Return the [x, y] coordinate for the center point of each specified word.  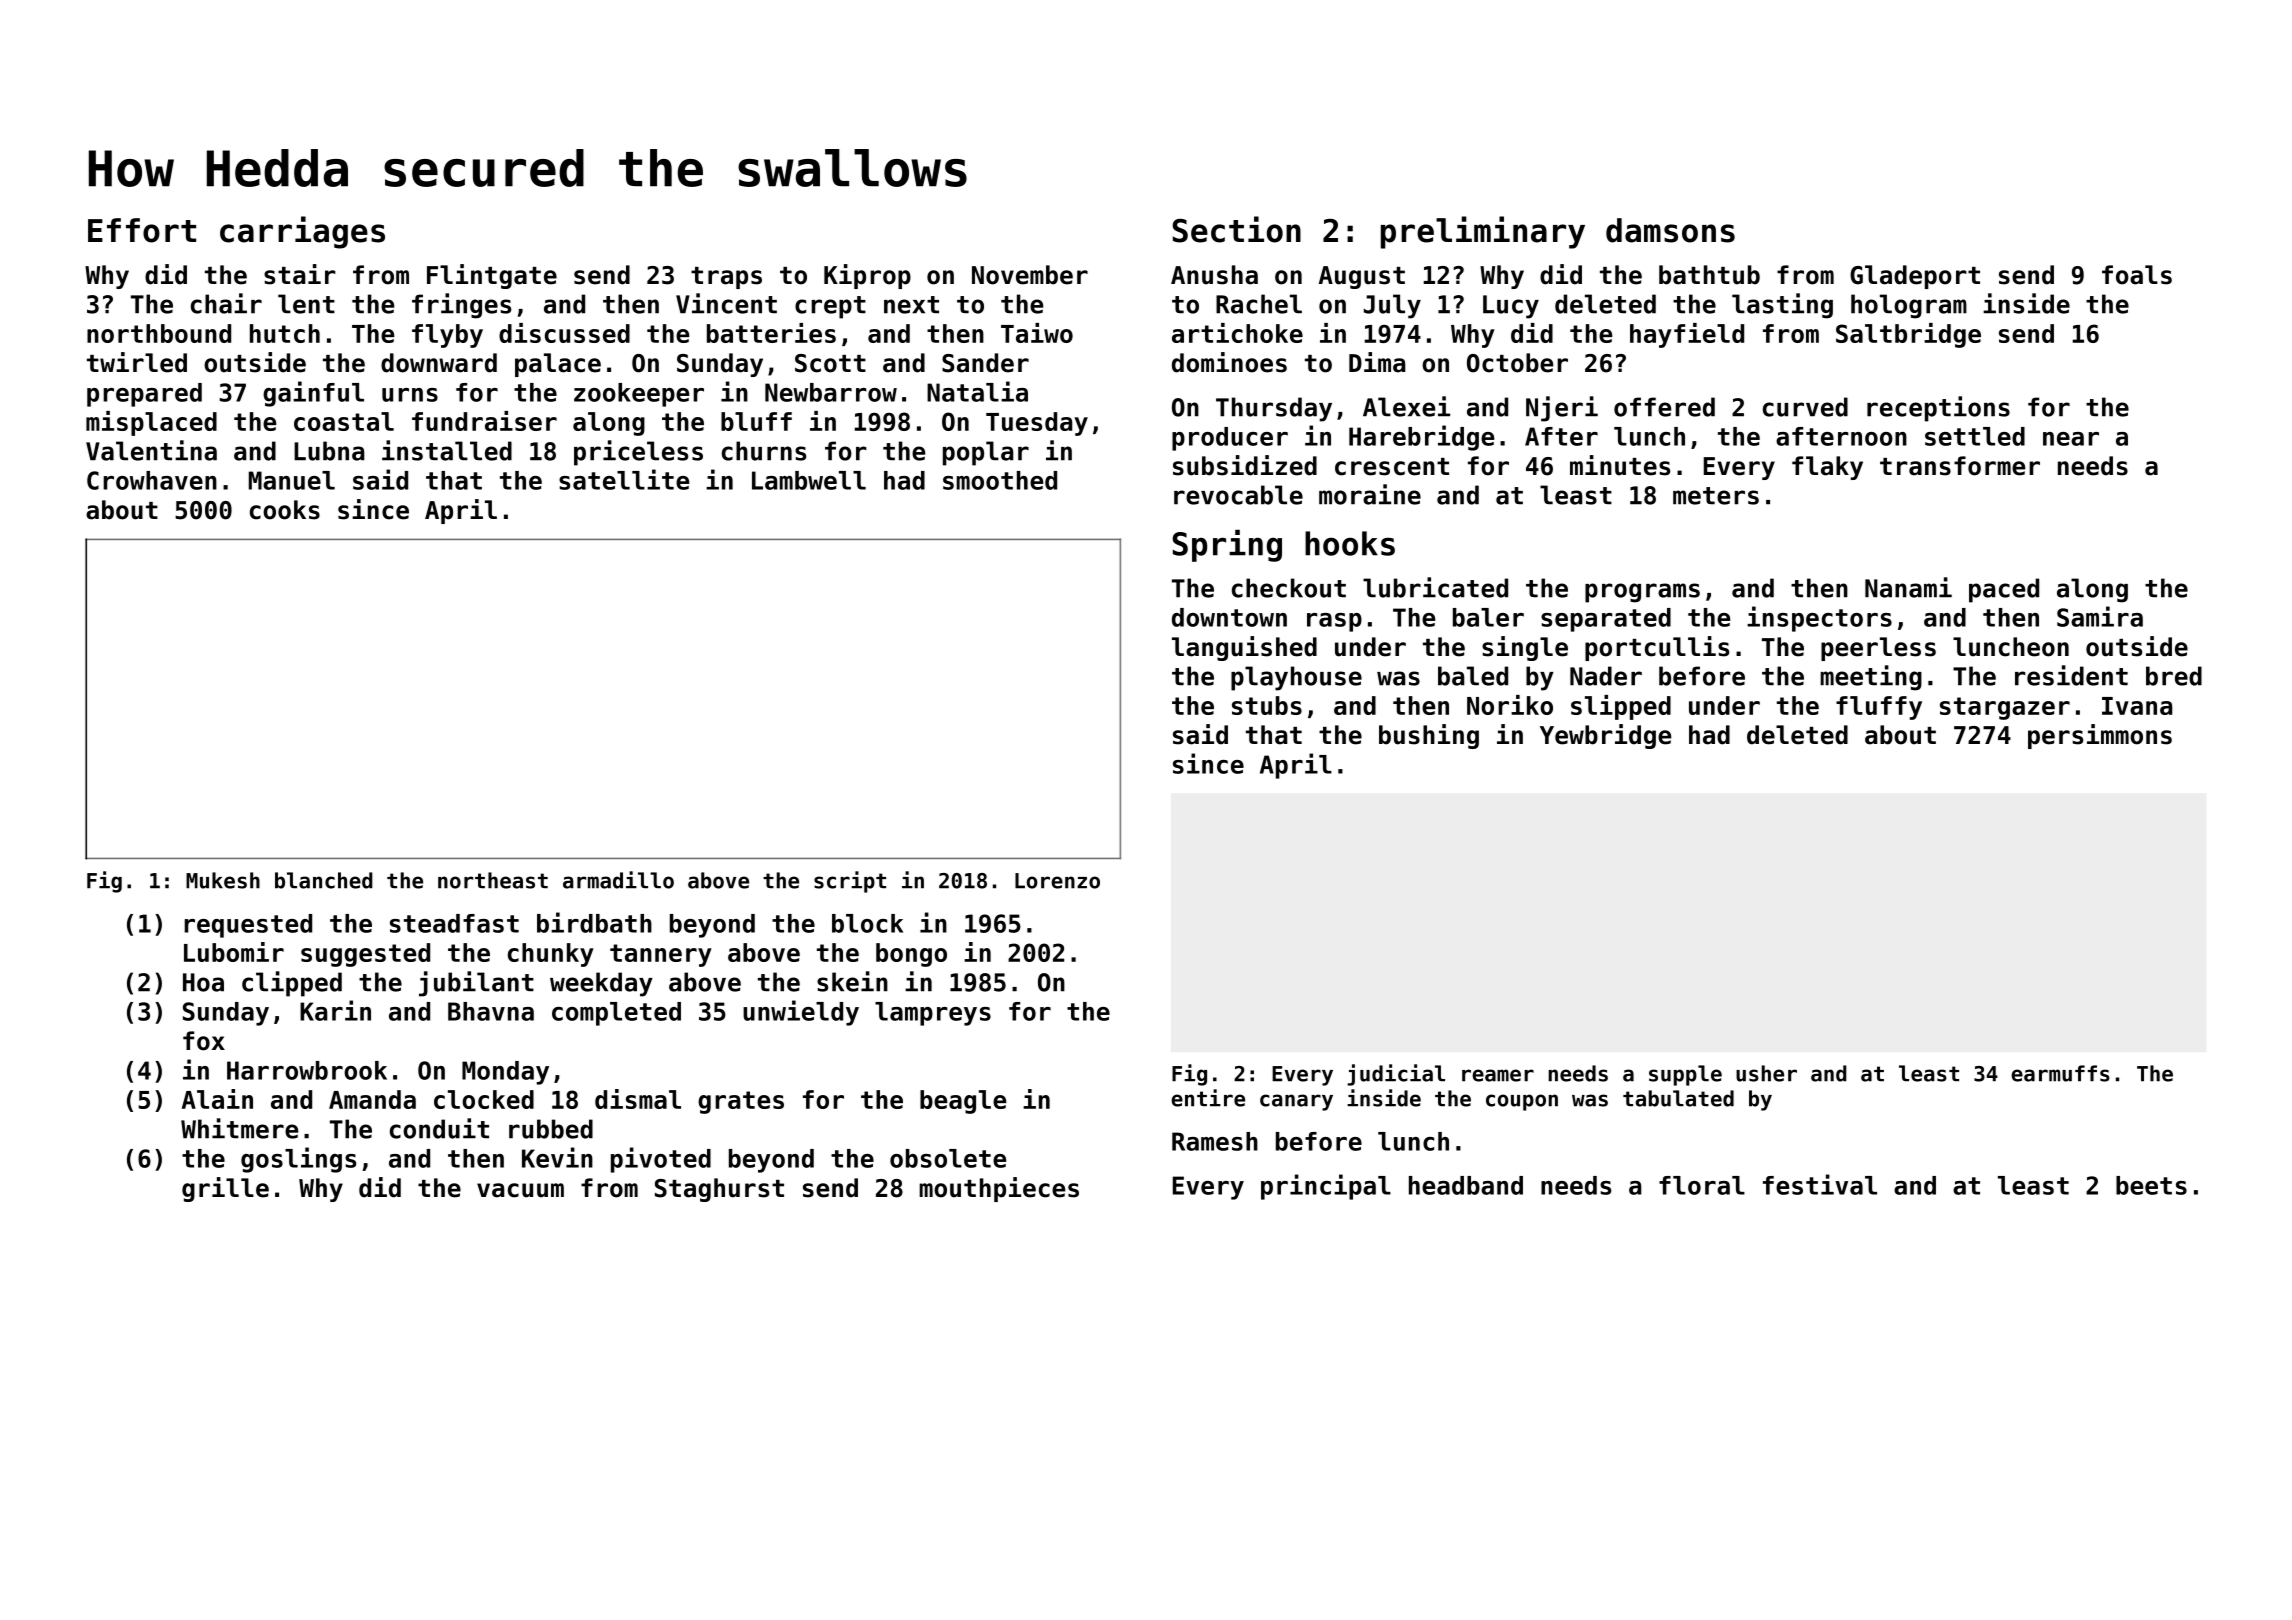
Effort [142, 230]
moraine [1370, 494]
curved [1805, 407]
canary [1296, 1102]
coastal [344, 421]
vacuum [520, 1190]
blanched [324, 880]
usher [1766, 1073]
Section [1236, 229]
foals [2137, 275]
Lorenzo [1057, 881]
